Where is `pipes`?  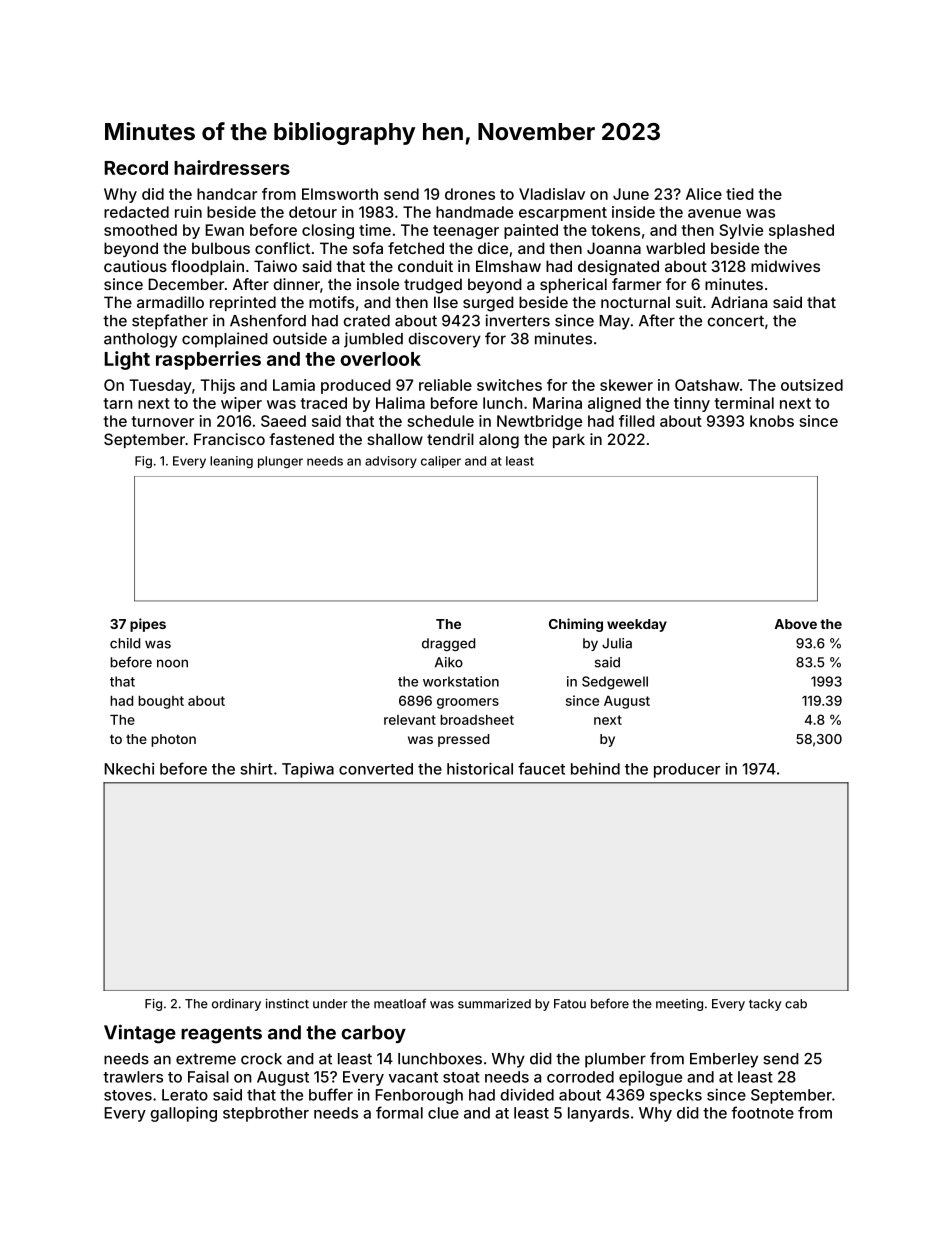 pipes is located at coordinates (148, 625).
